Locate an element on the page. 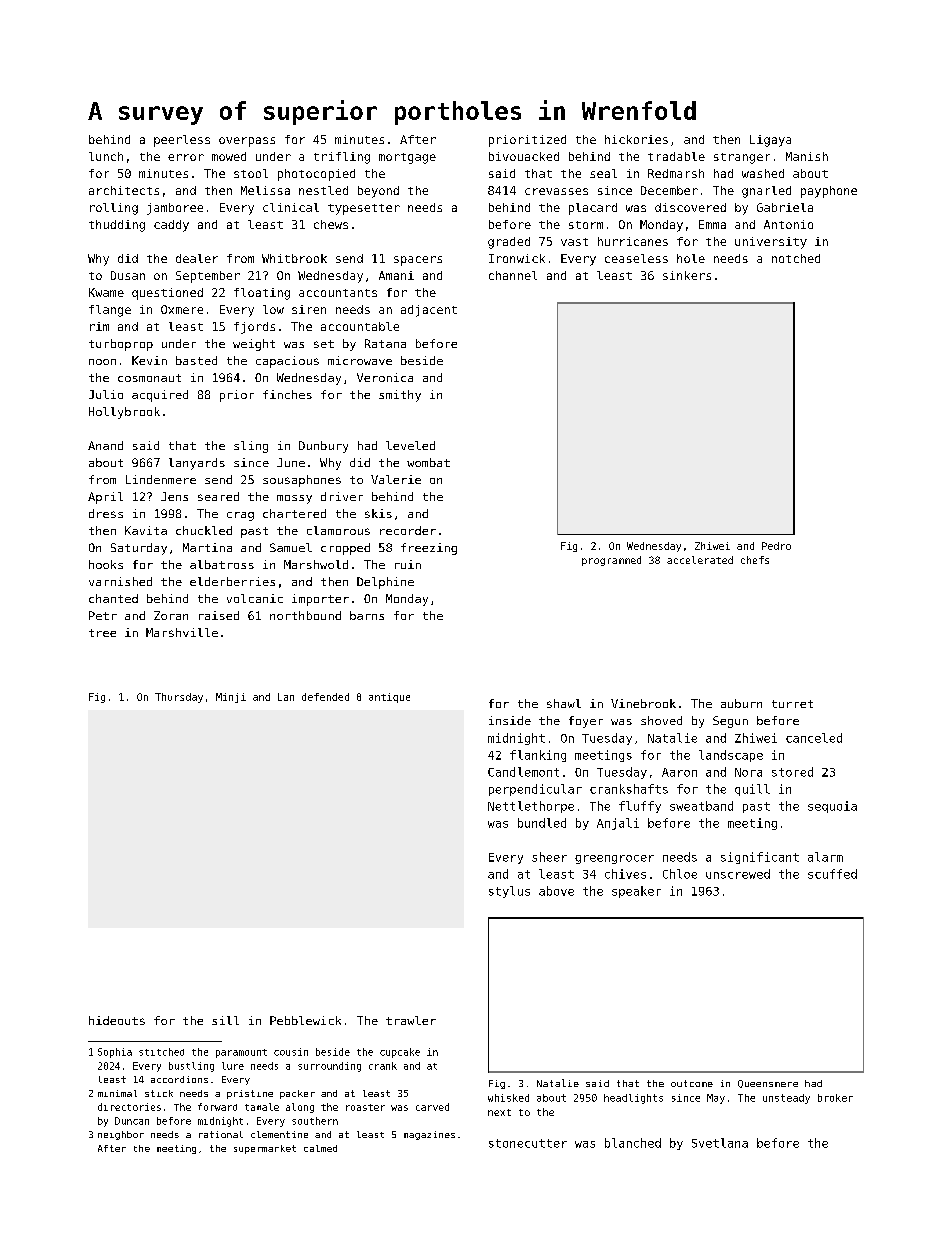 The height and width of the page is (1233, 952). mortgage is located at coordinates (407, 158).
